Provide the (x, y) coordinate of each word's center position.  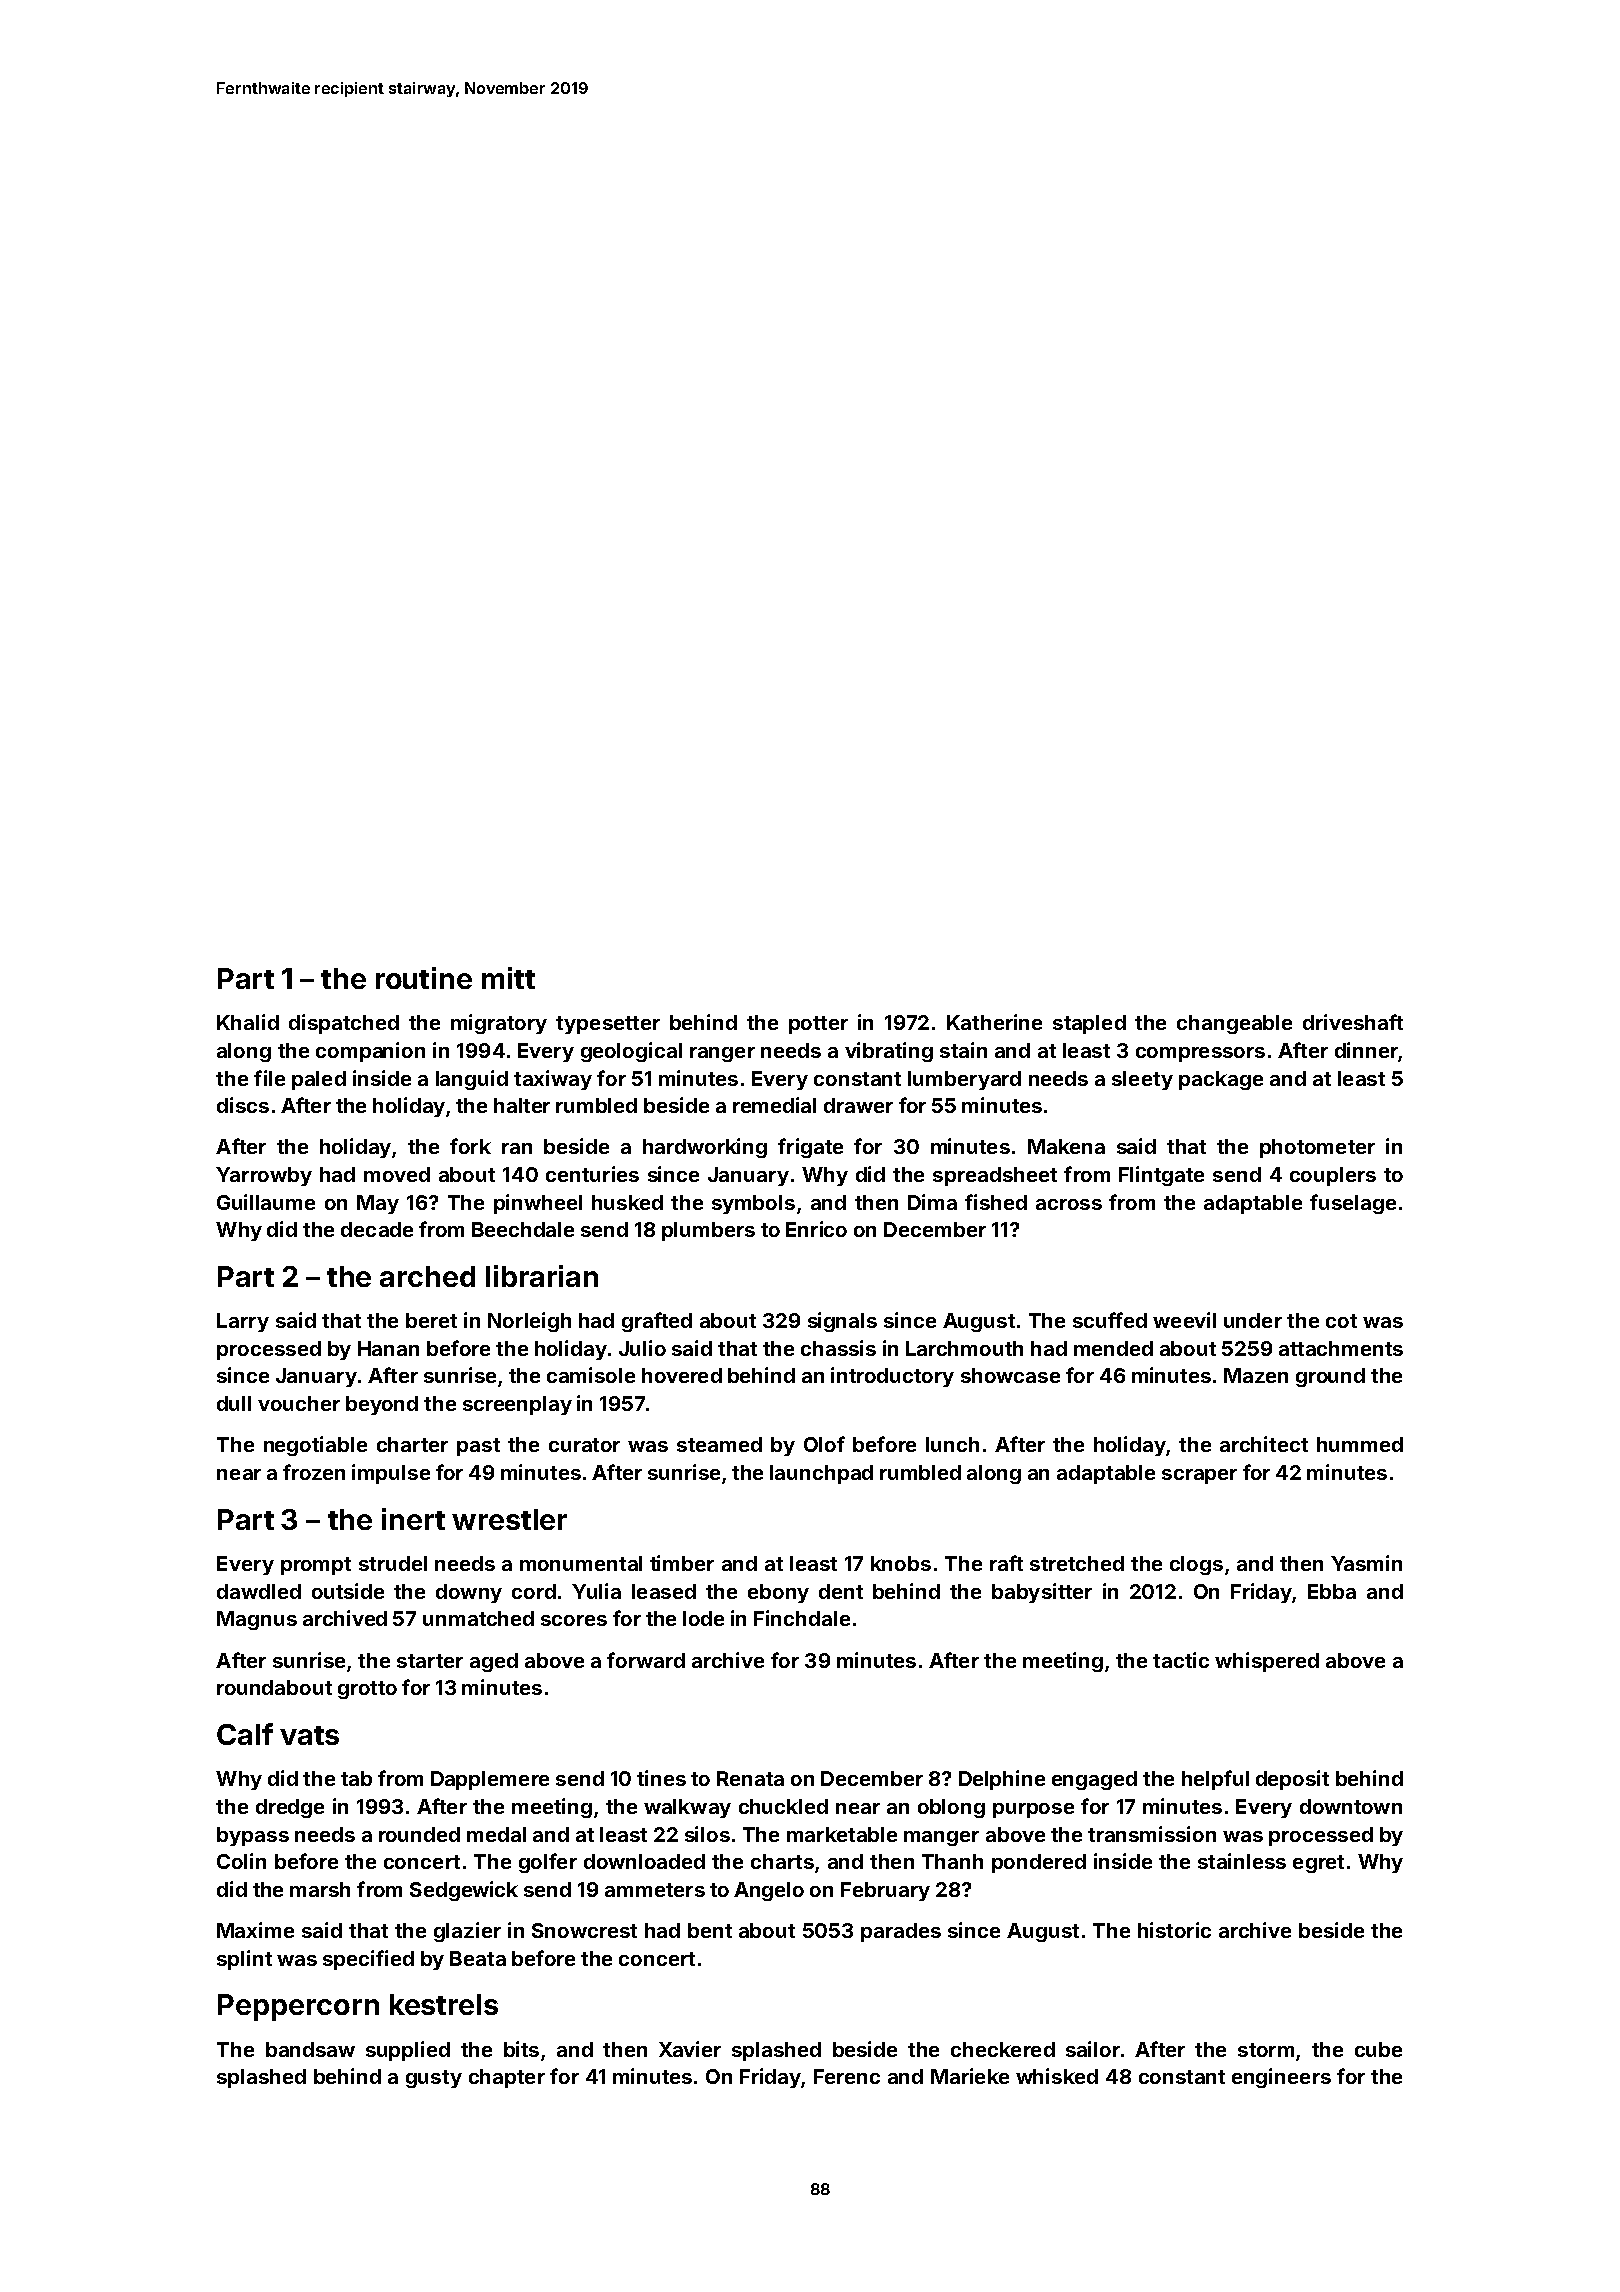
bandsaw (310, 2049)
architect (1264, 1444)
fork (470, 1146)
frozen (314, 1472)
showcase (1010, 1375)
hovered (682, 1375)
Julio (642, 1348)
